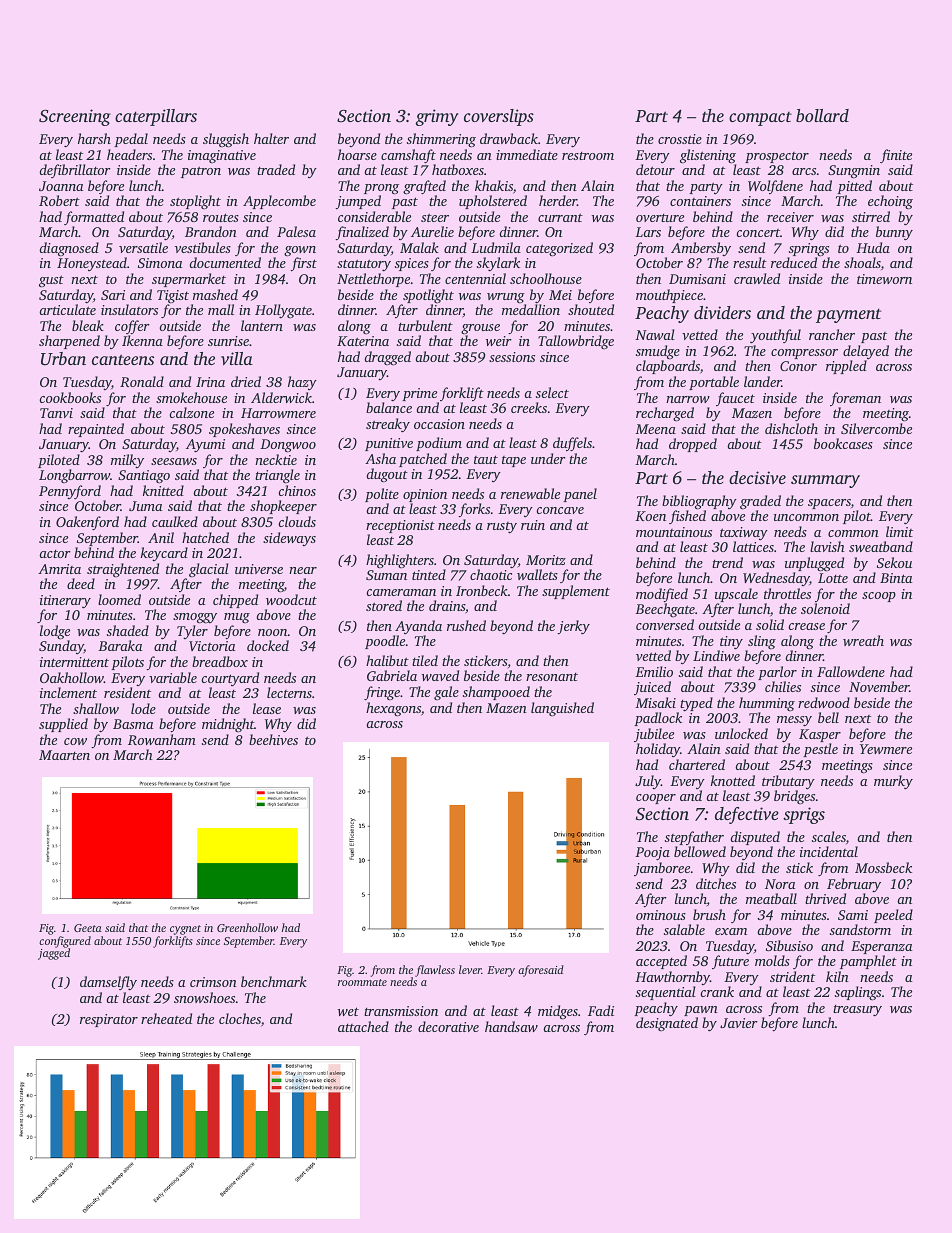 Image resolution: width=952 pixels, height=1233 pixels. What do you see at coordinates (54, 954) in the page?
I see `jagged` at bounding box center [54, 954].
